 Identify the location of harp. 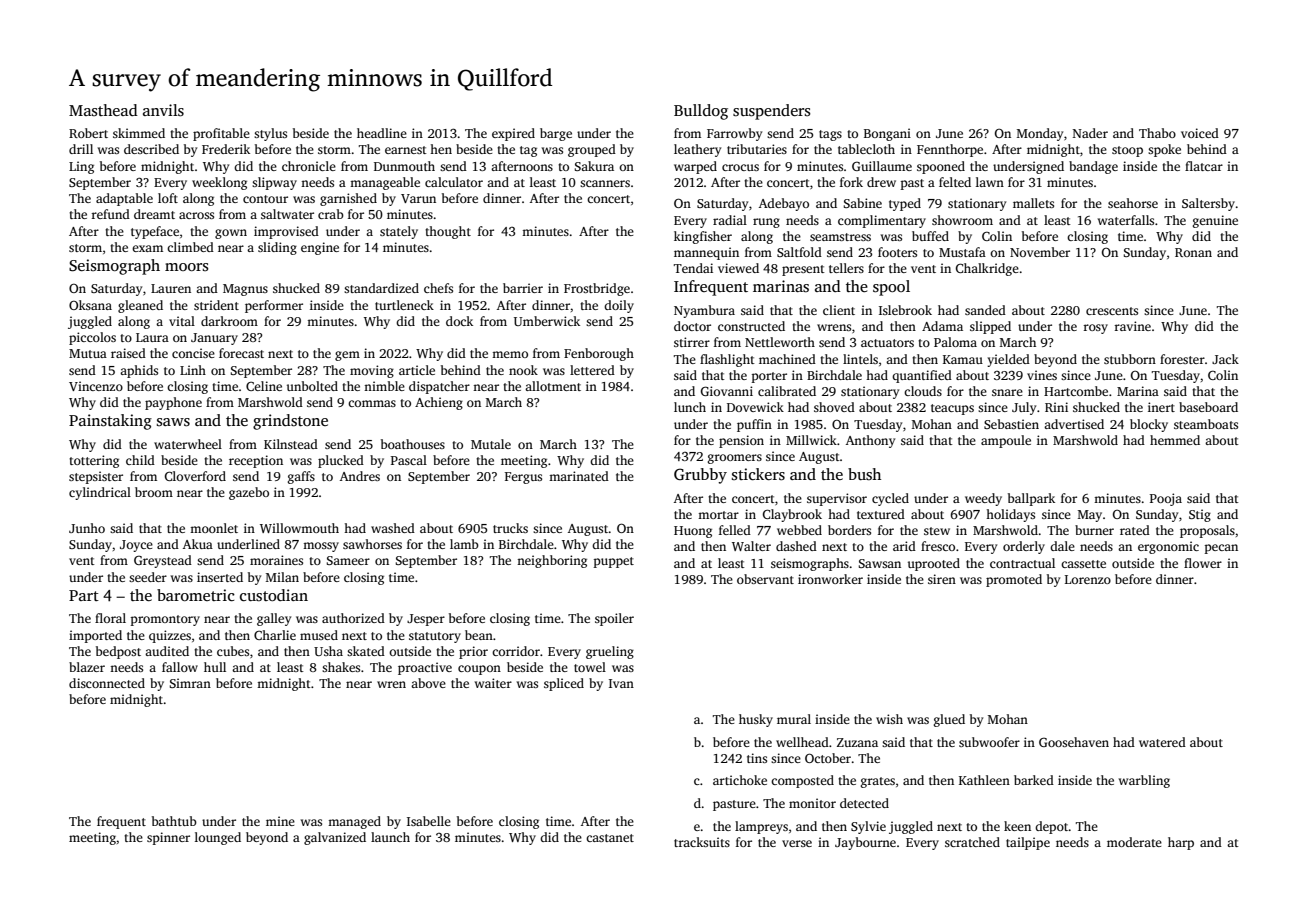
(1181, 843).
